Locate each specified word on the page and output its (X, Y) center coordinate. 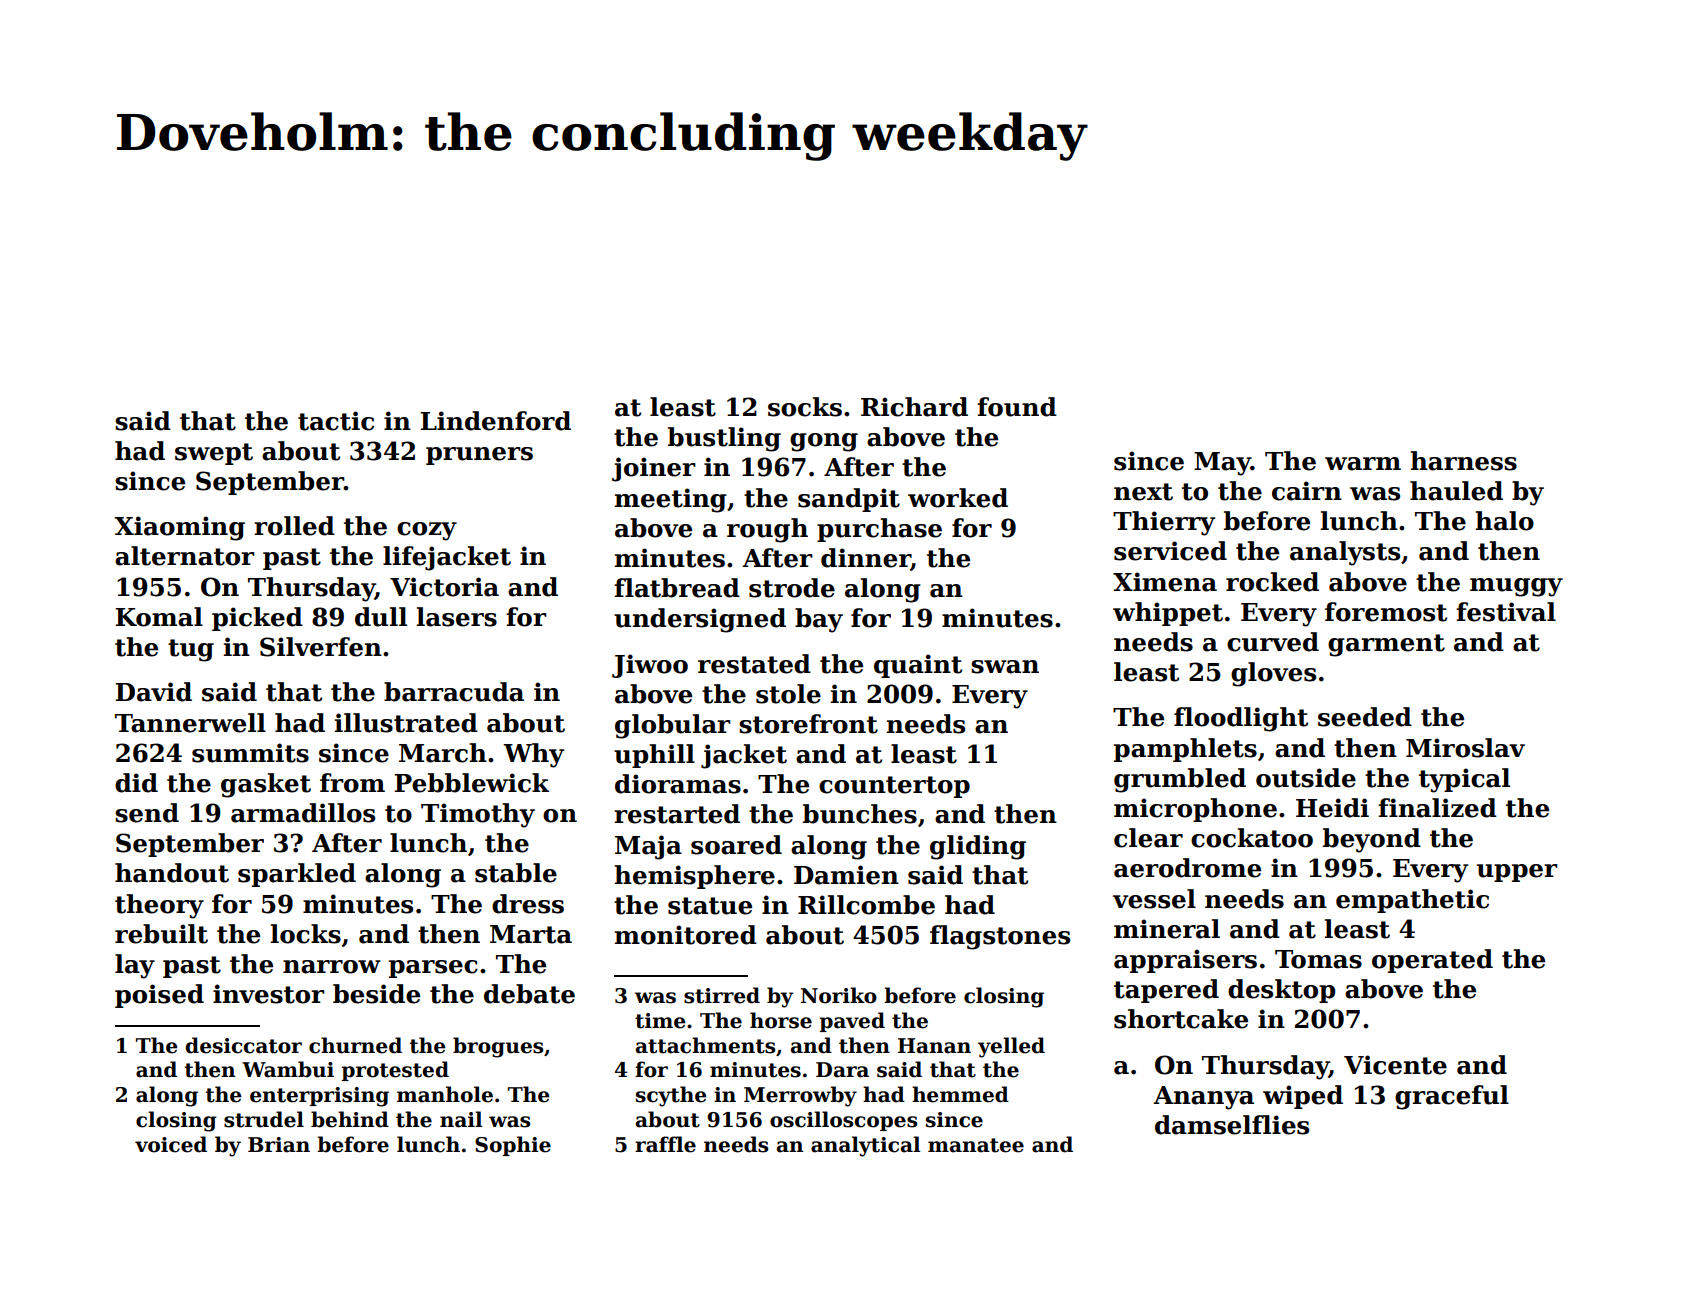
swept (214, 454)
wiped (1303, 1097)
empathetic (1412, 901)
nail (461, 1119)
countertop (894, 787)
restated (754, 664)
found (1017, 407)
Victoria (444, 587)
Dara (842, 1070)
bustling (724, 439)
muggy (1516, 587)
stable (516, 873)
